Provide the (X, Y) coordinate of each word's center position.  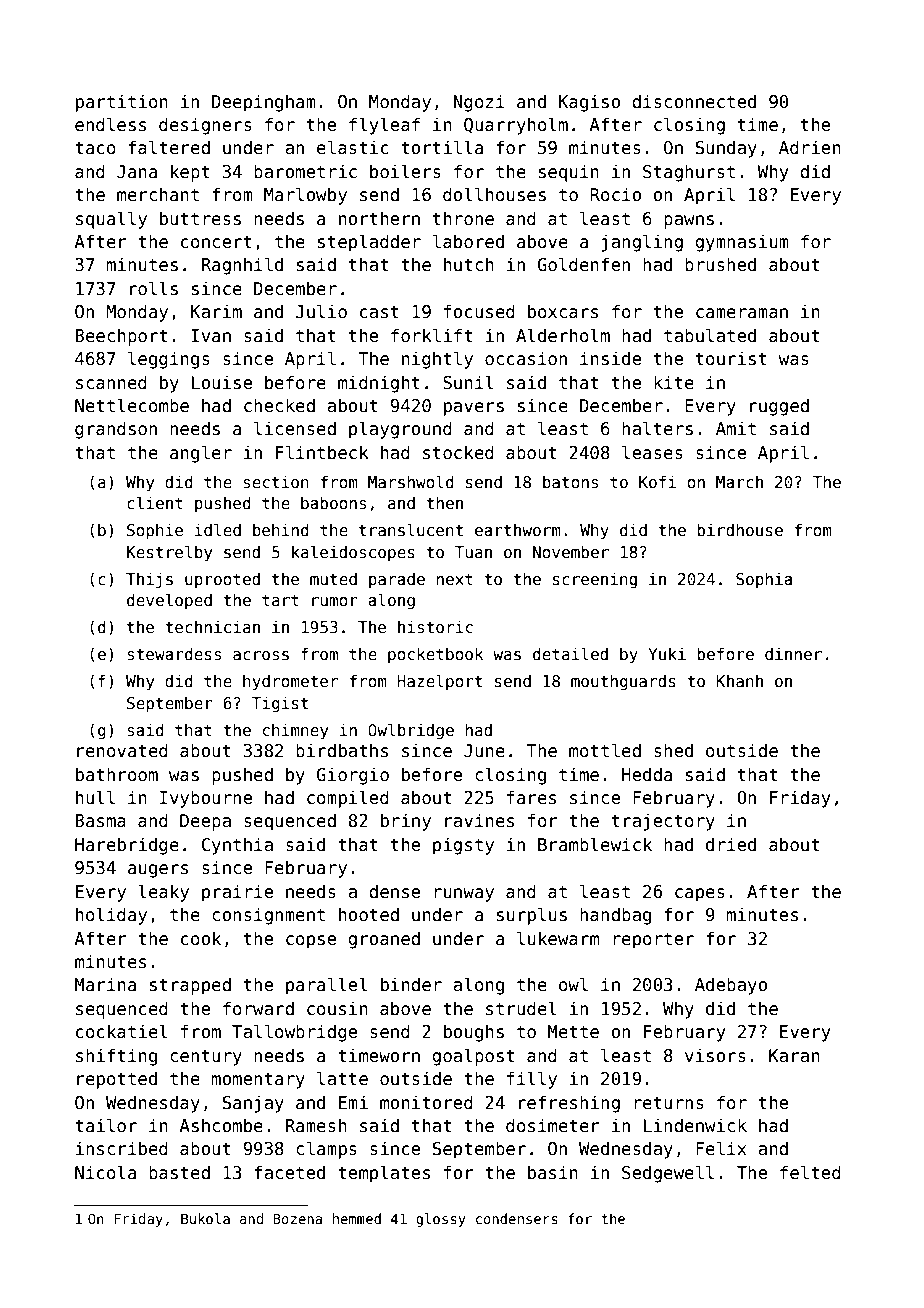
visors (715, 1055)
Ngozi (479, 103)
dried (731, 844)
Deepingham (264, 103)
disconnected (694, 101)
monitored (426, 1102)
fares (531, 797)
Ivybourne (206, 799)
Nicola (105, 1172)
